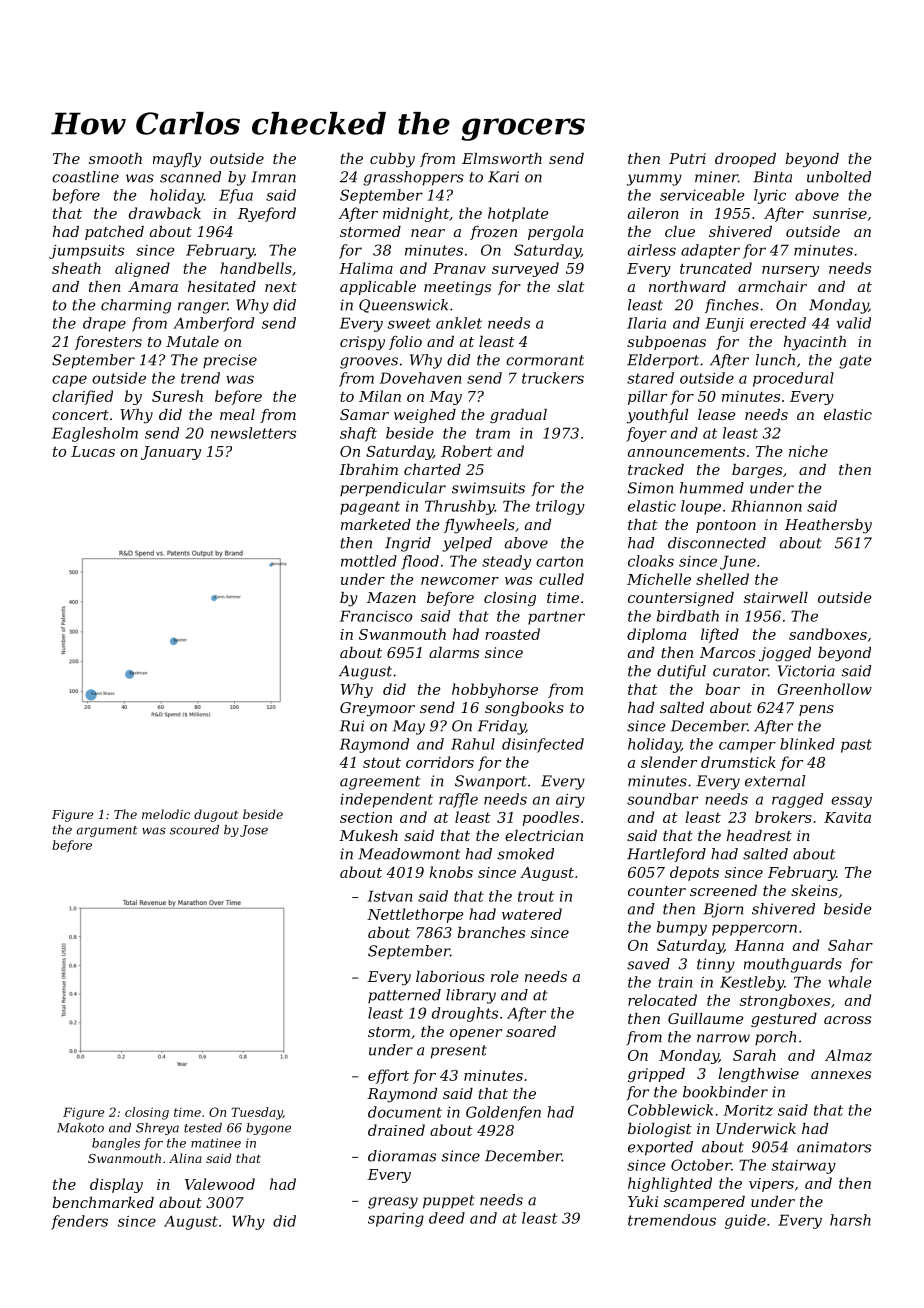 This page has height=1308, width=924. Describe the element at coordinates (660, 1148) in the page. I see `exported` at that location.
